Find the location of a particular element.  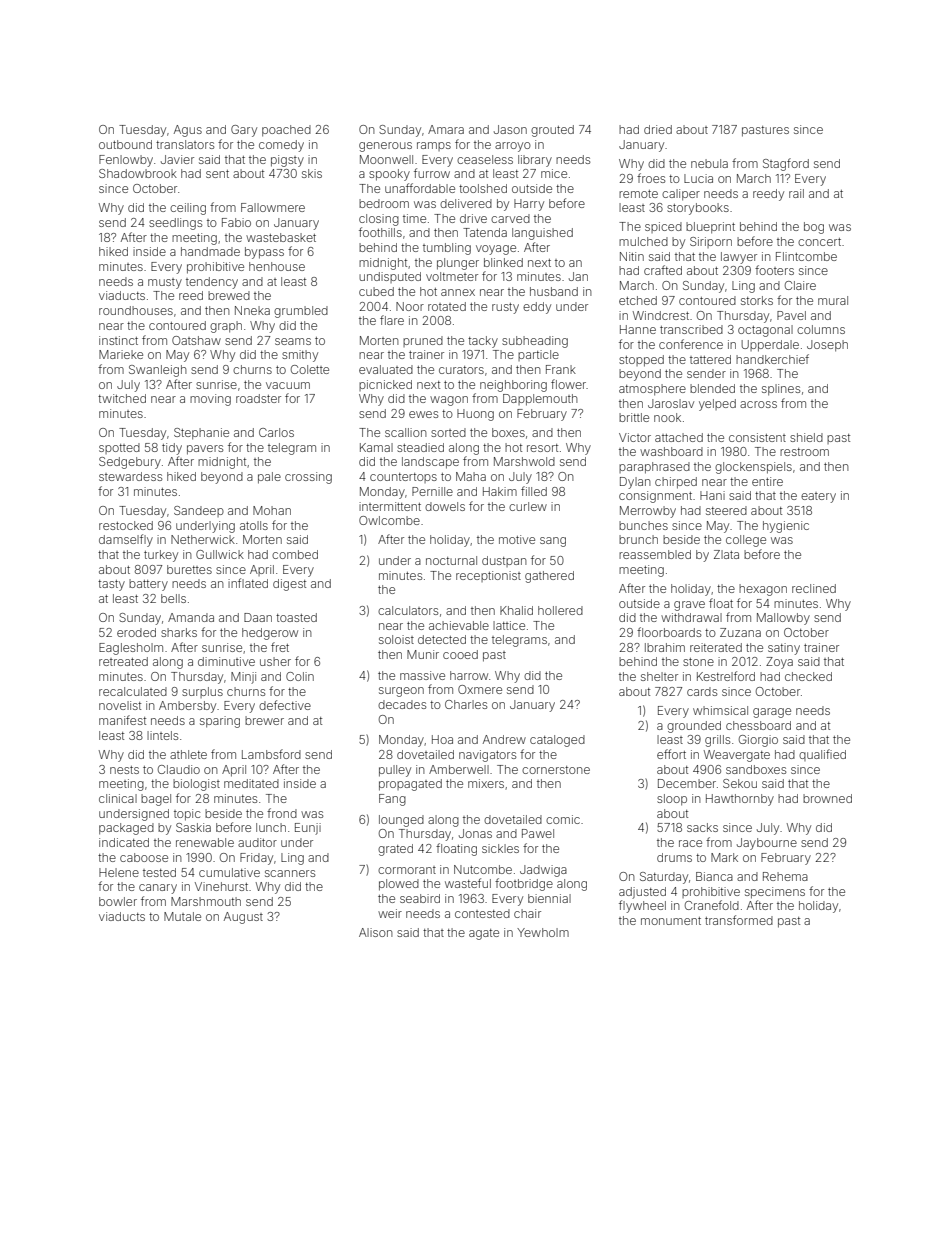

Mutale is located at coordinates (182, 916).
